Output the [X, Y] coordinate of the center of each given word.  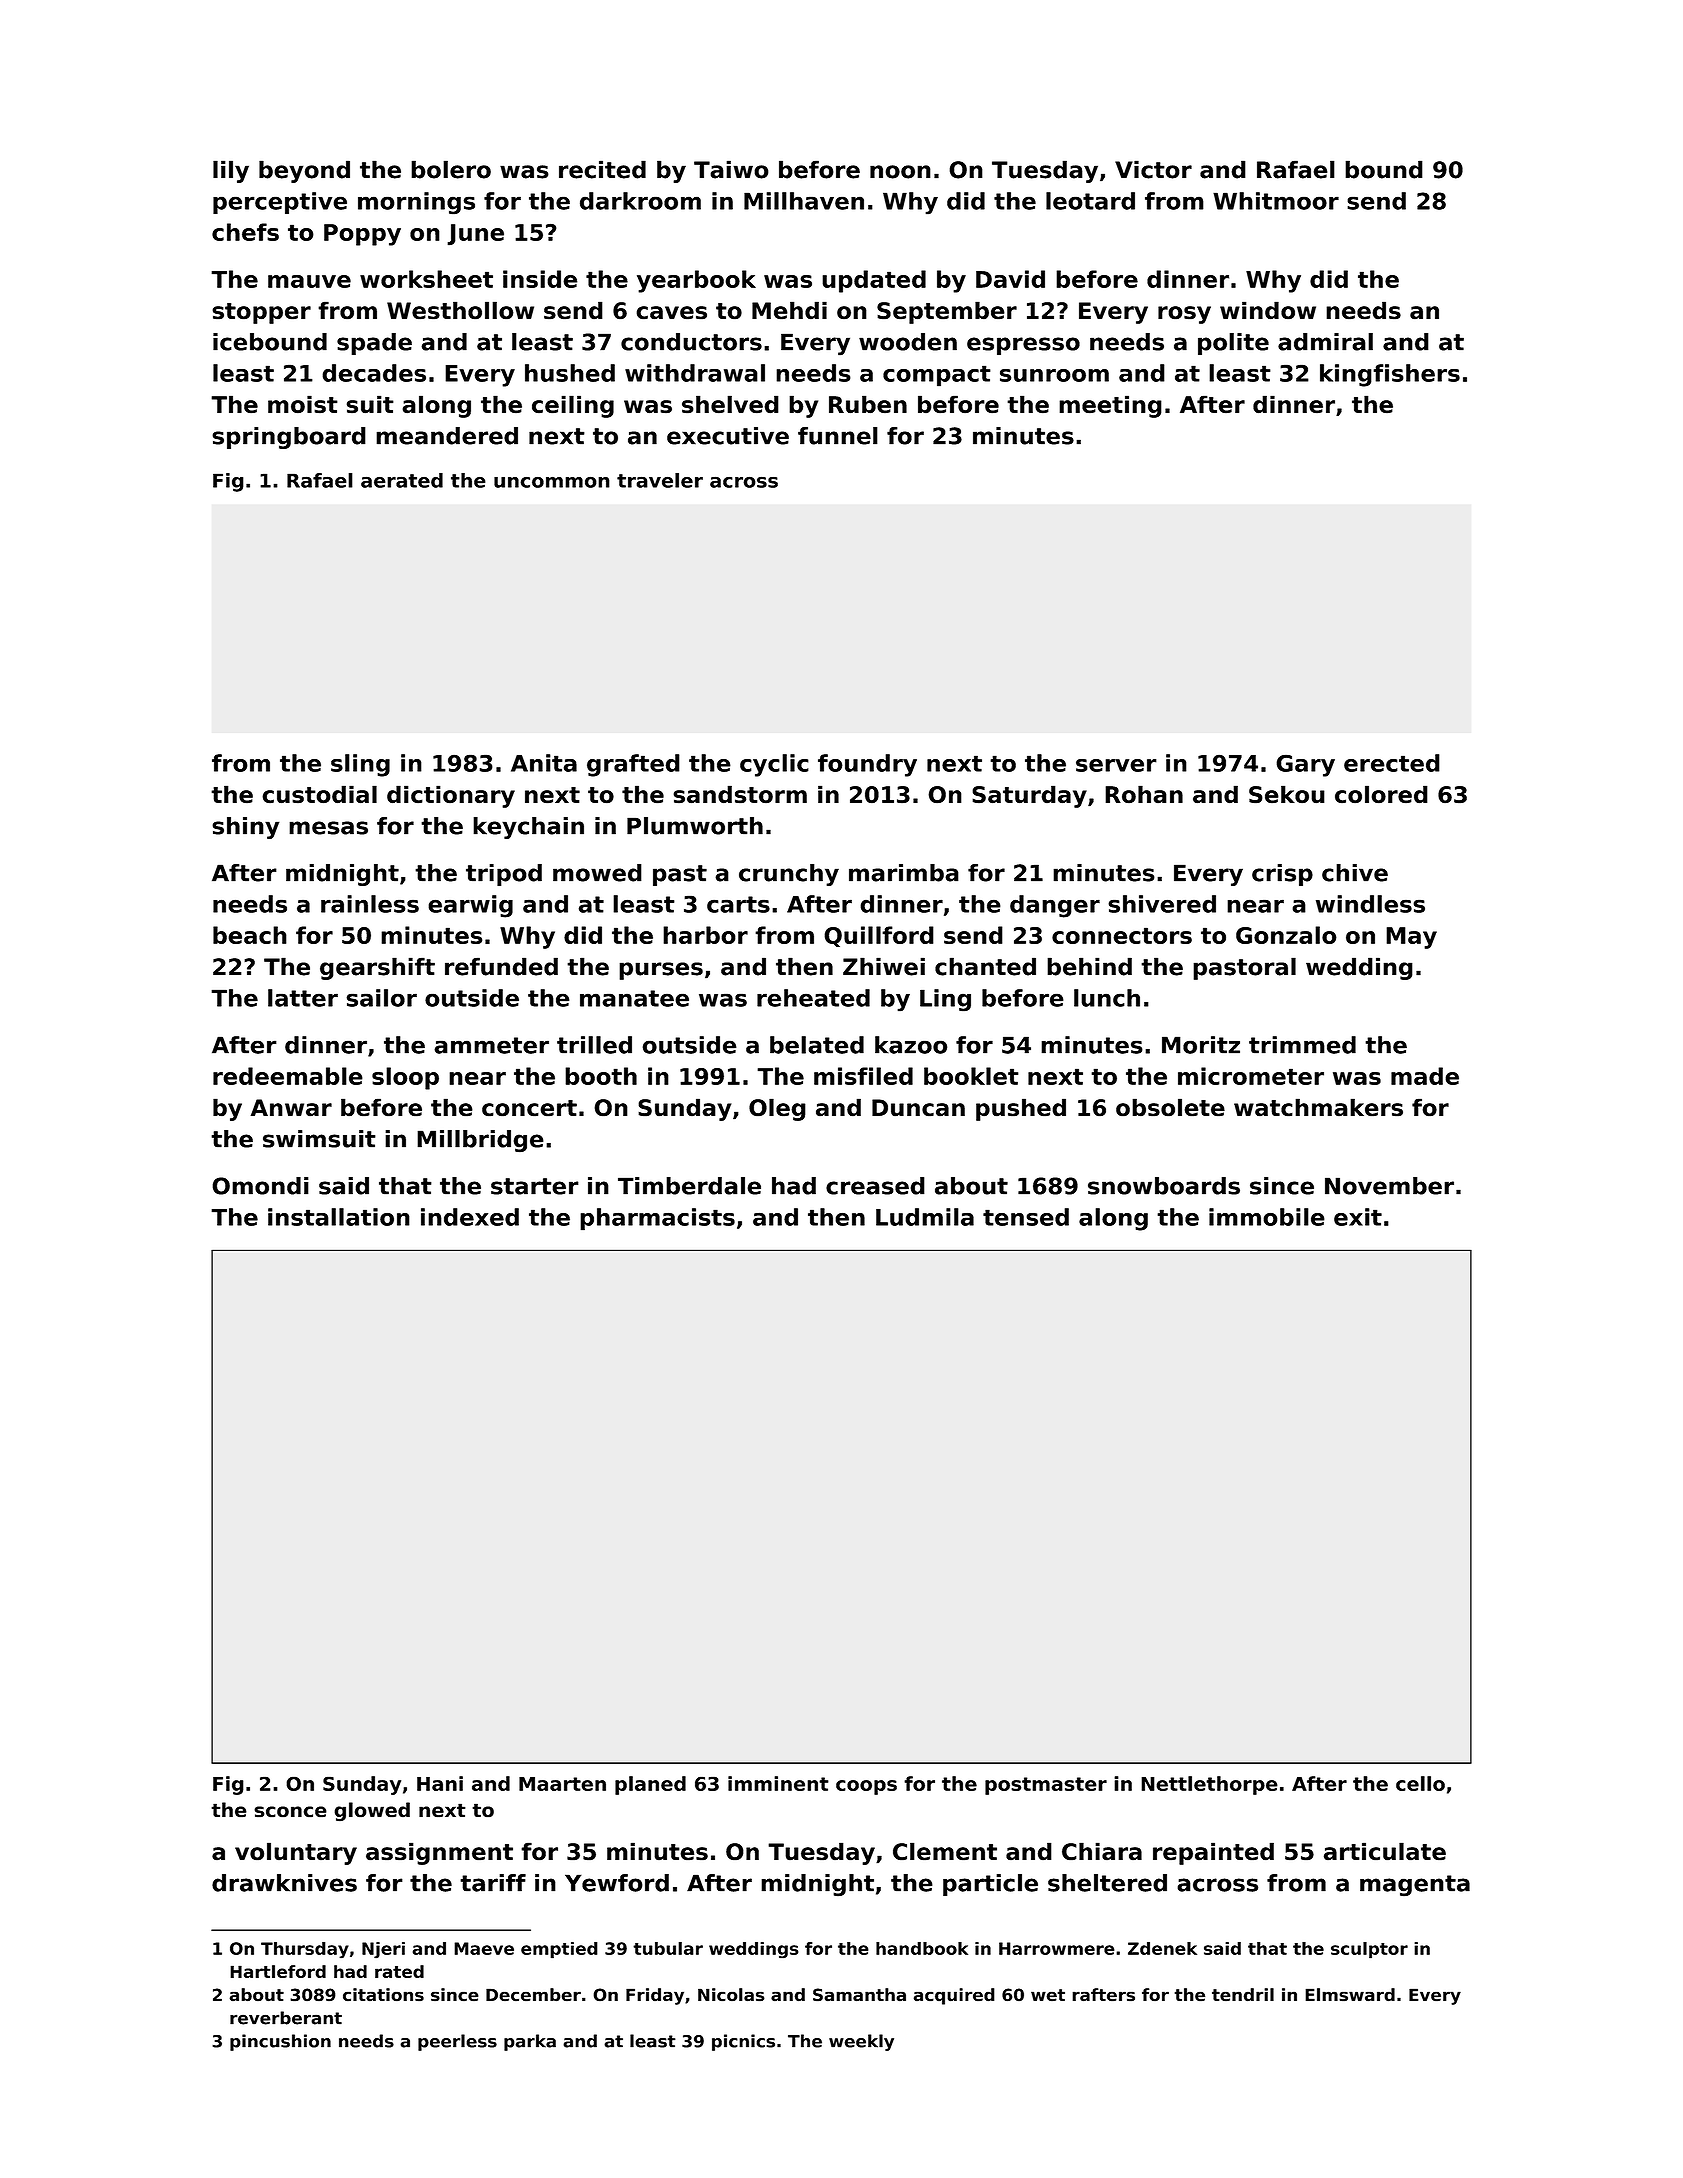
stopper [261, 313]
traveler [660, 480]
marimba [904, 873]
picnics [743, 2042]
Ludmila [925, 1217]
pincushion [280, 2042]
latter [303, 998]
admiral [1325, 342]
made [1425, 1076]
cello [1420, 1783]
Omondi [260, 1186]
